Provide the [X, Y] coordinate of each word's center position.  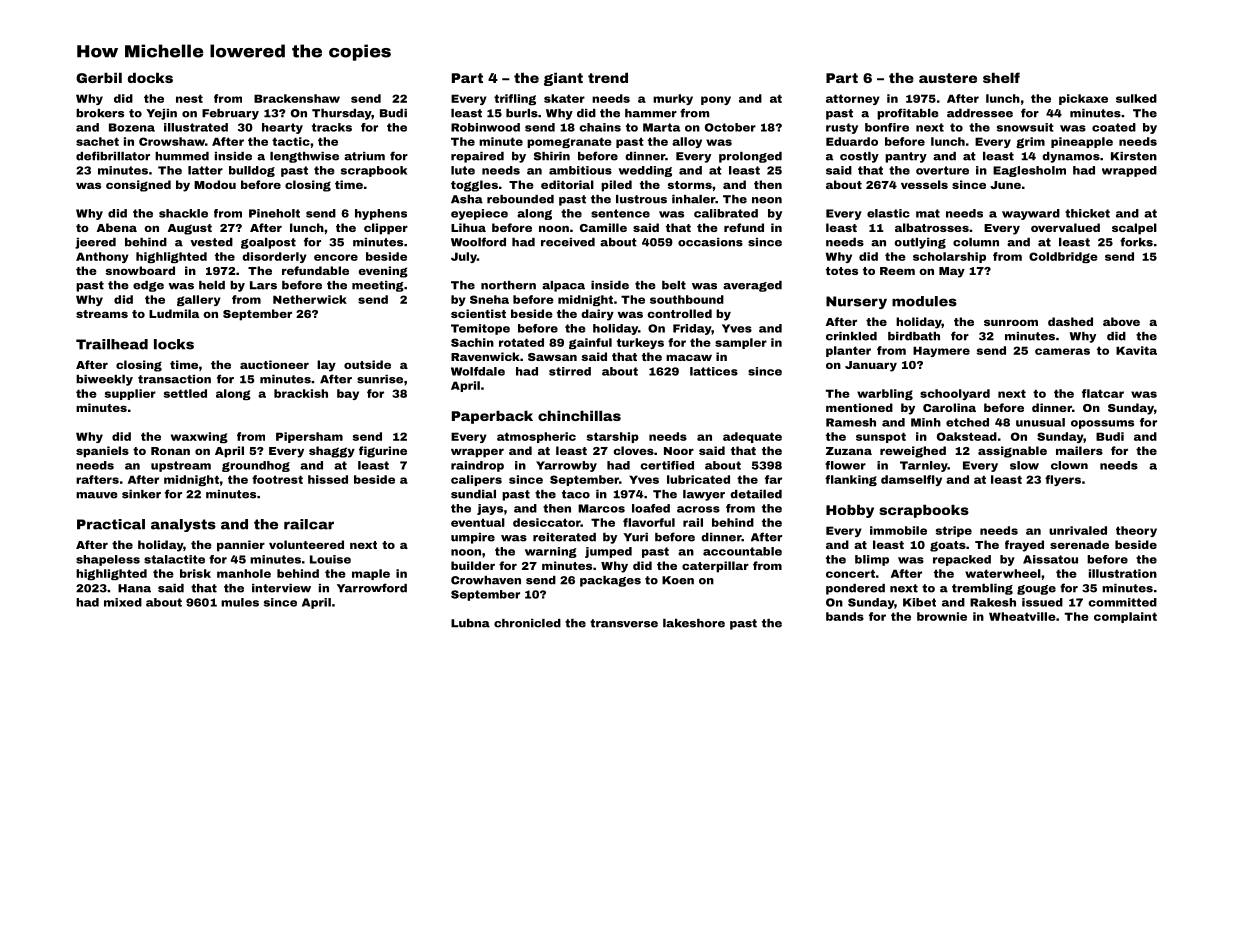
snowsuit [1025, 127]
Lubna [470, 623]
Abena [117, 227]
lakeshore [694, 623]
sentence [620, 213]
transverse [624, 623]
